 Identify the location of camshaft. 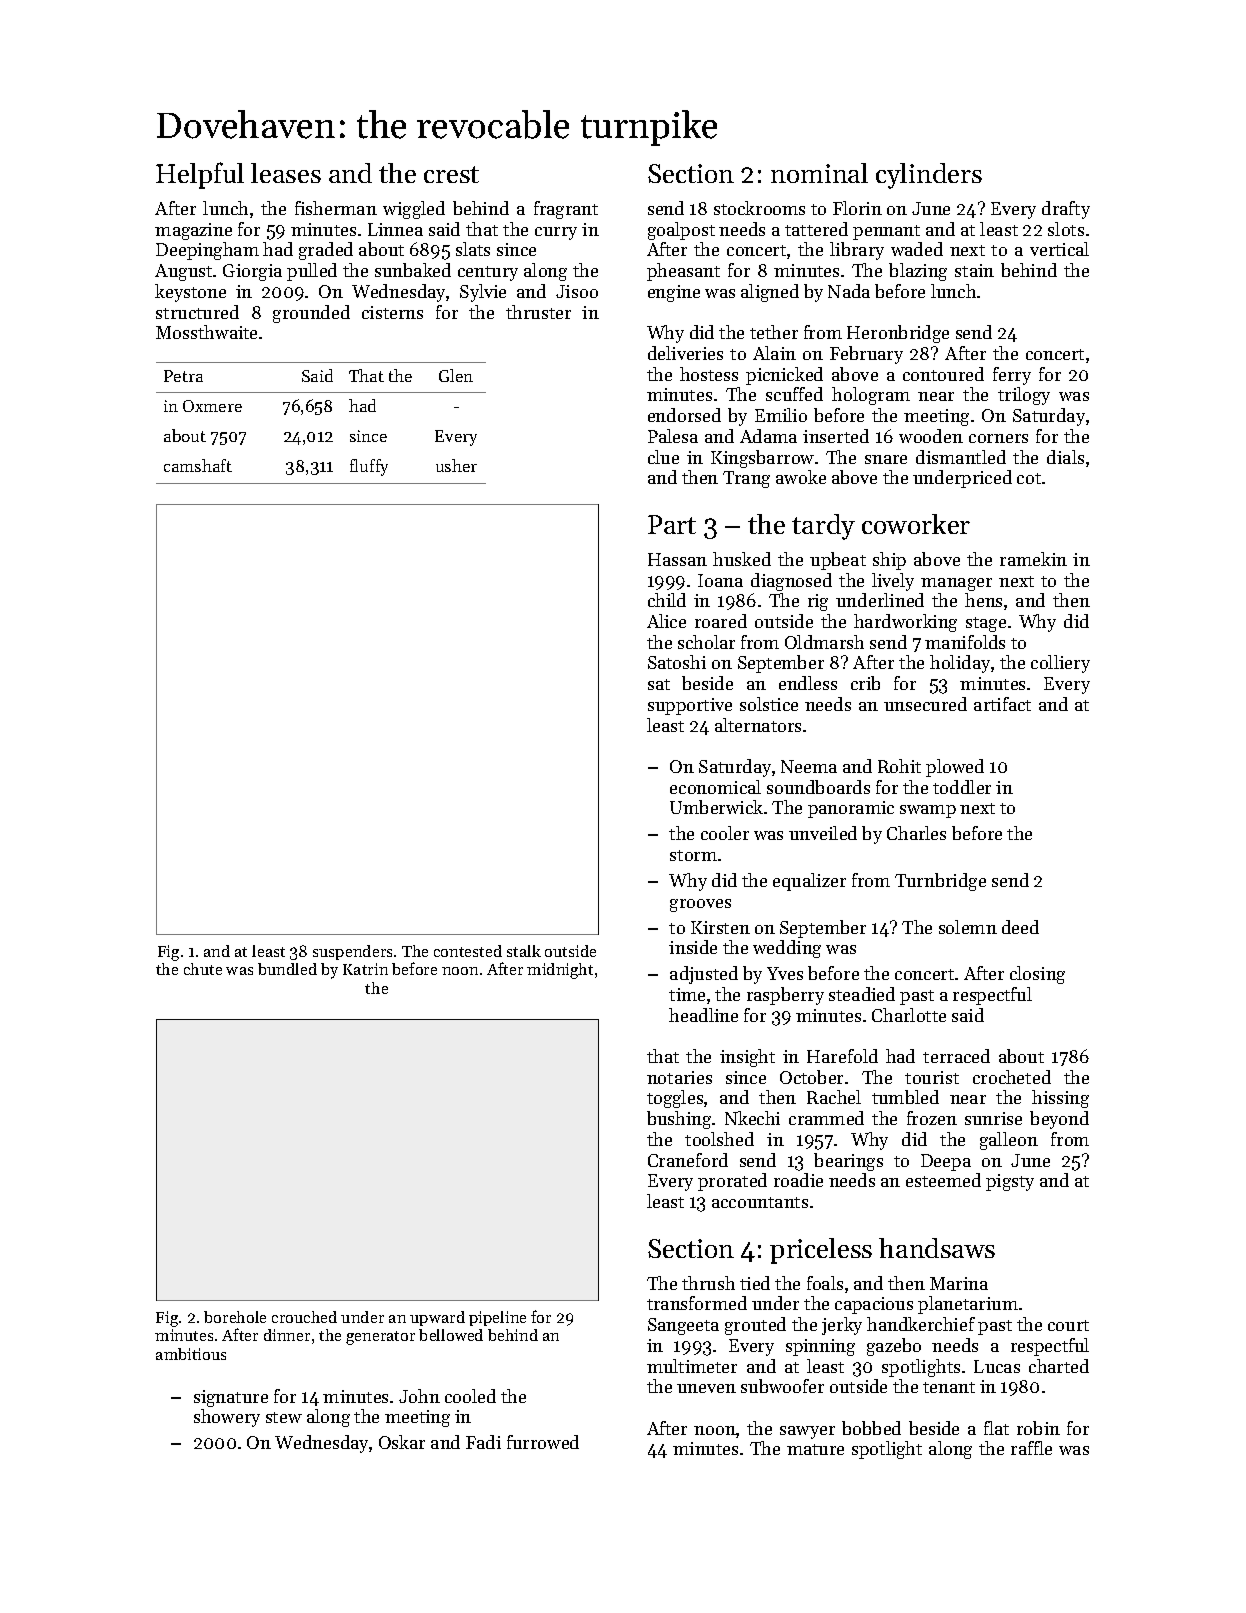
(198, 465).
